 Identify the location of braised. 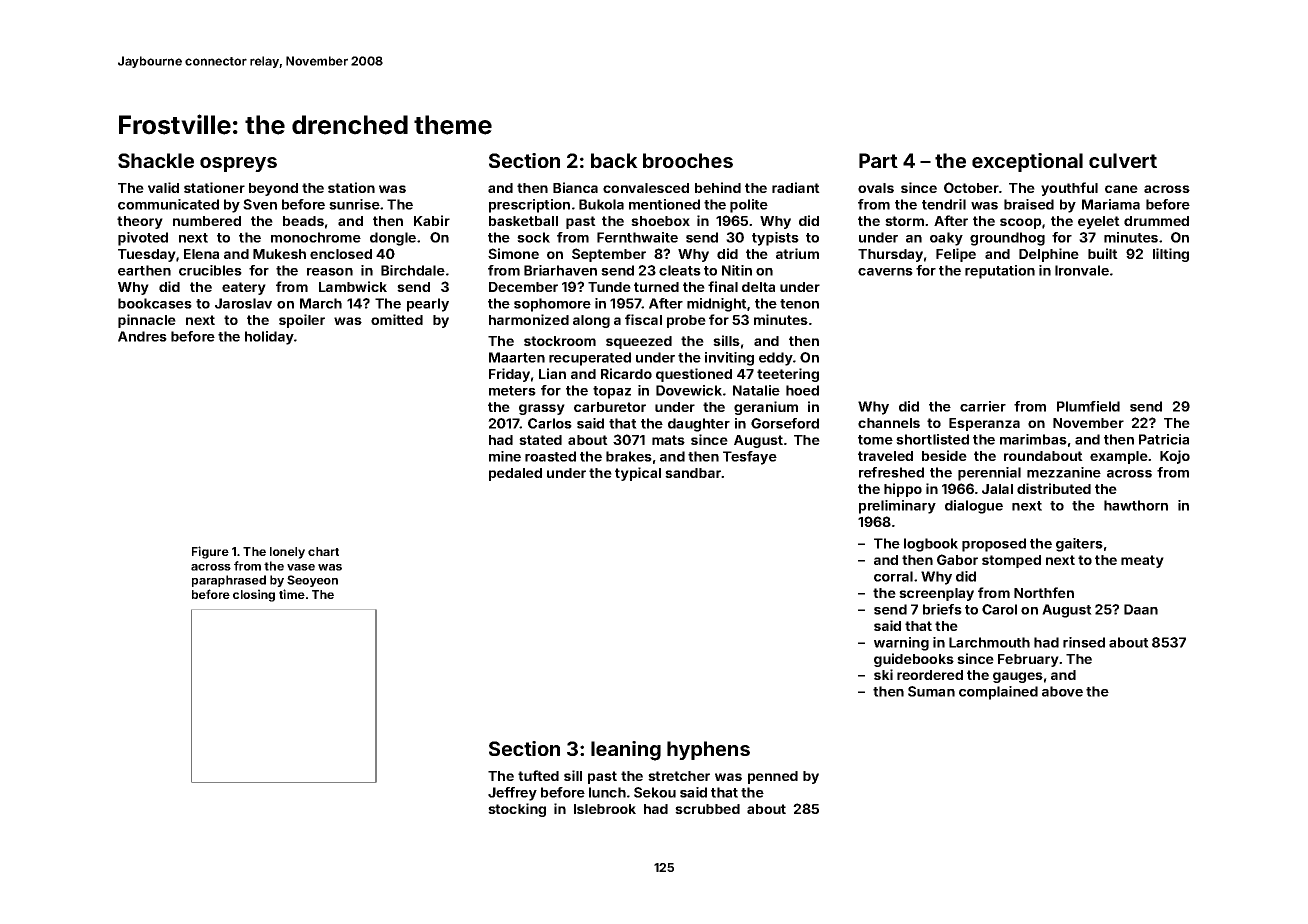
(1029, 204).
